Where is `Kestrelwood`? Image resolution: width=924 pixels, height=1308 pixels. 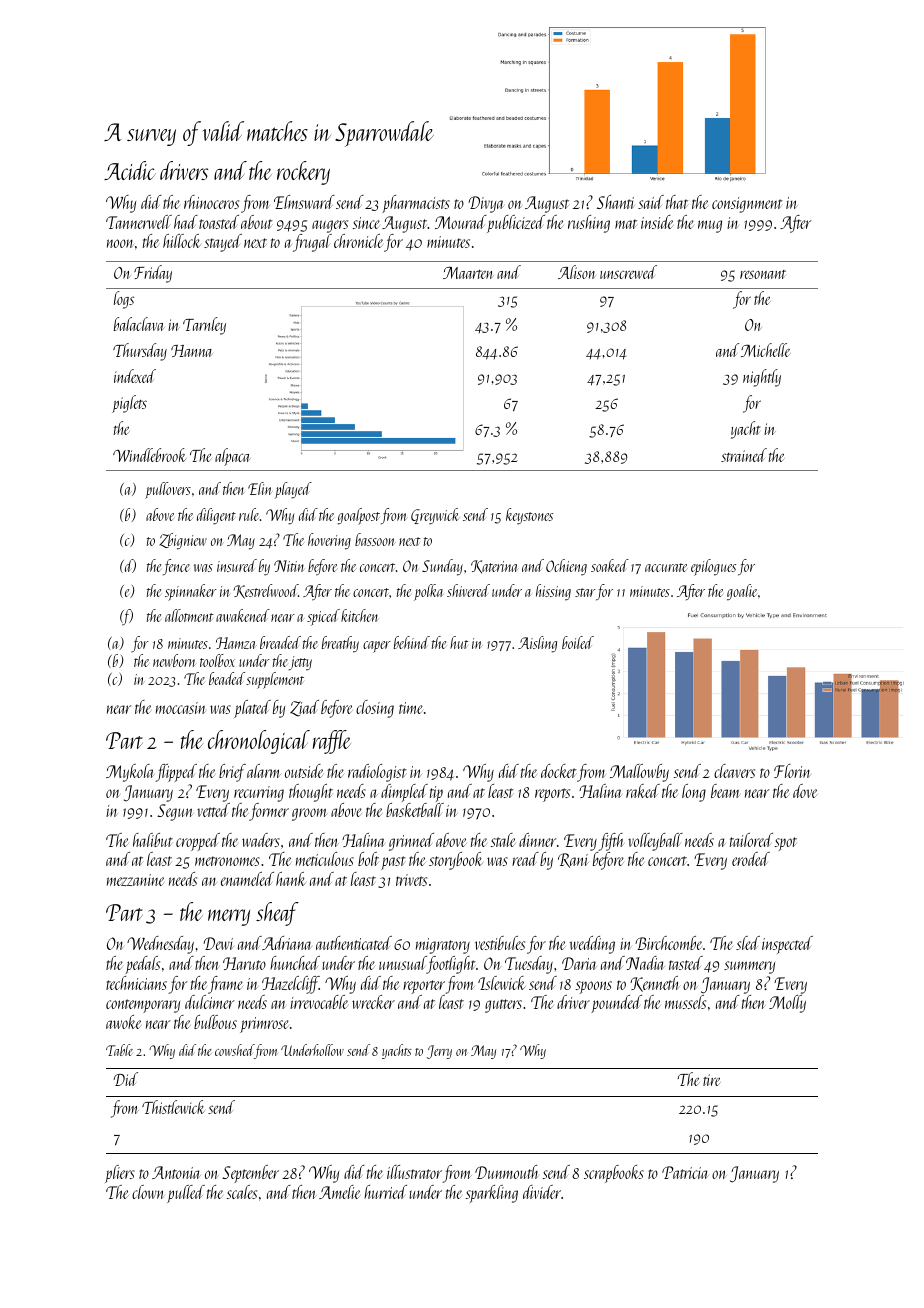
Kestrelwood is located at coordinates (266, 591).
